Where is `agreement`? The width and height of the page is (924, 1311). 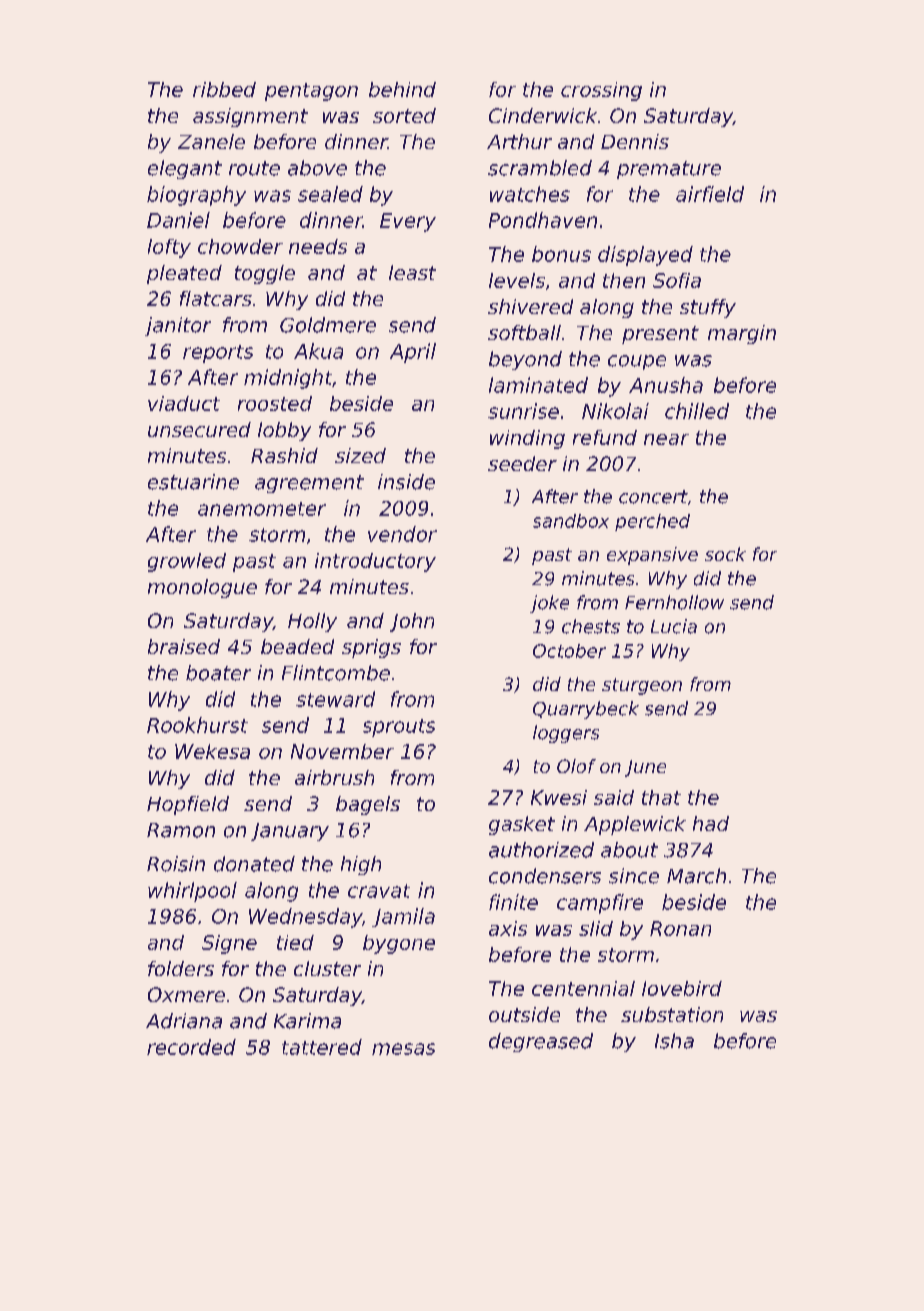
agreement is located at coordinates (309, 484).
